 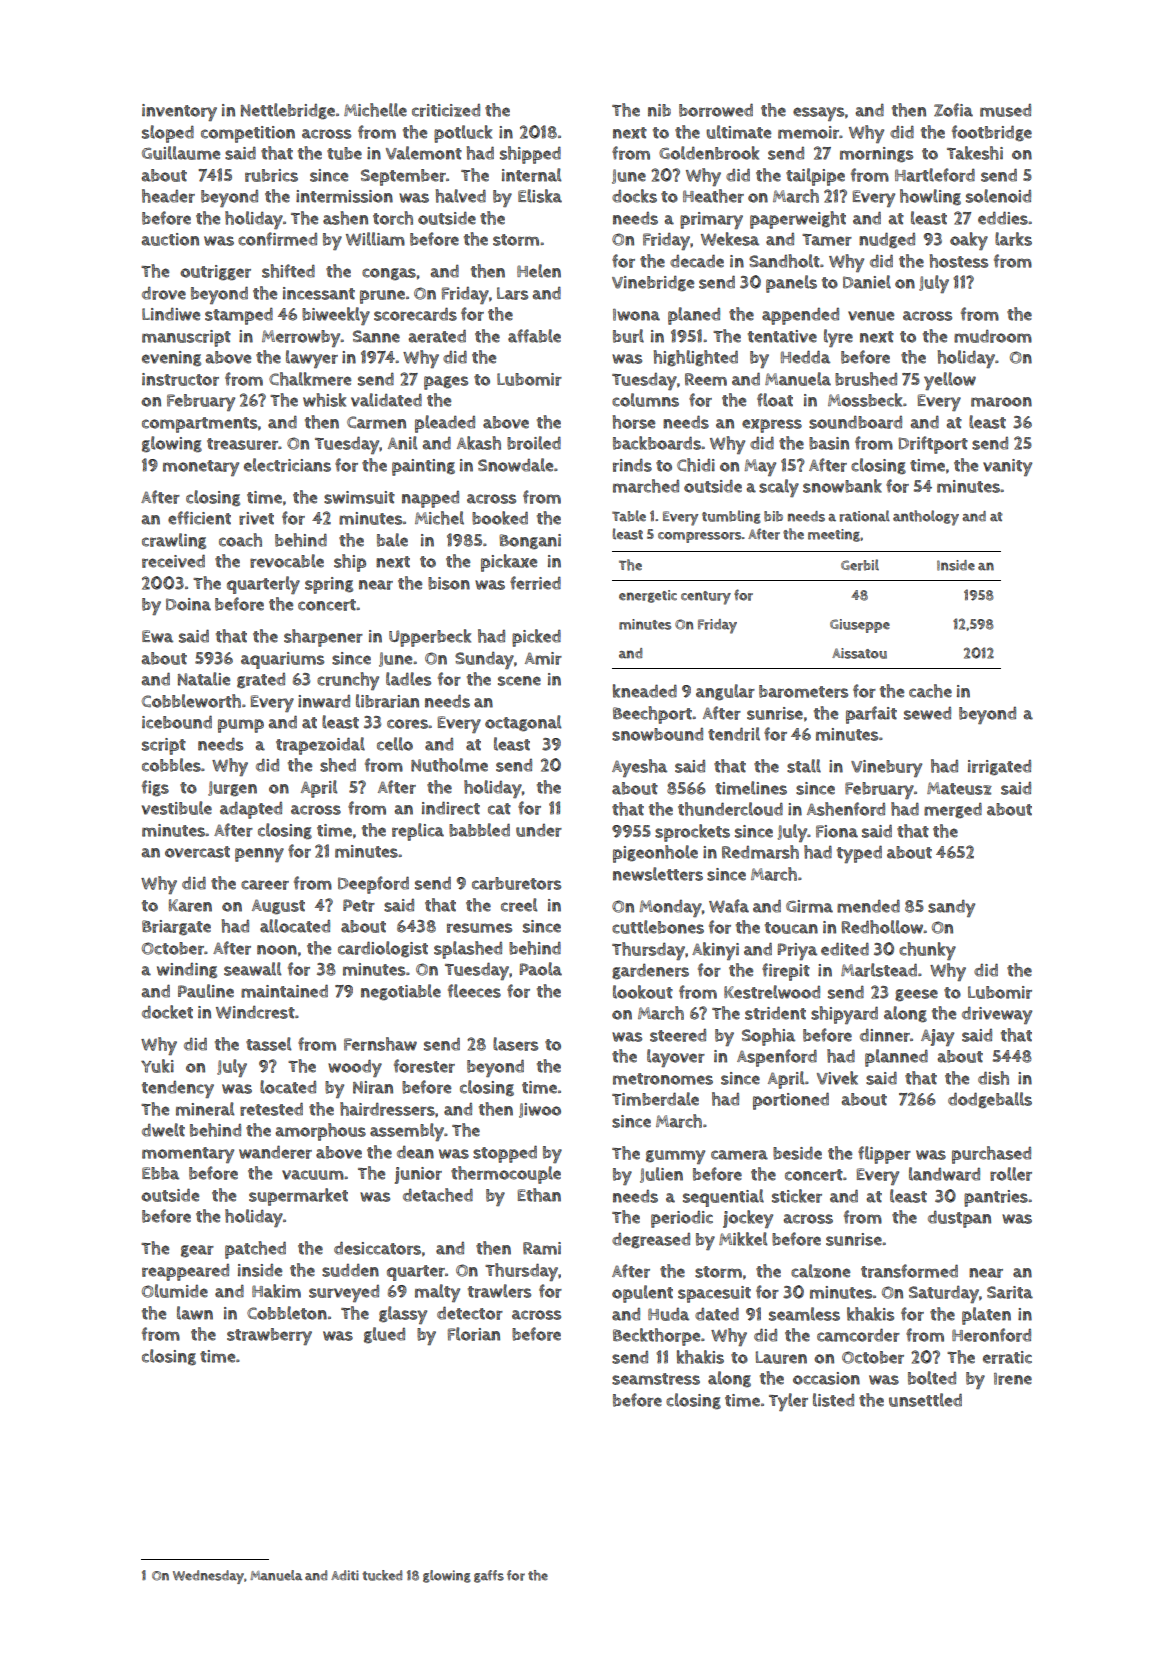 What do you see at coordinates (170, 239) in the page?
I see `auction` at bounding box center [170, 239].
